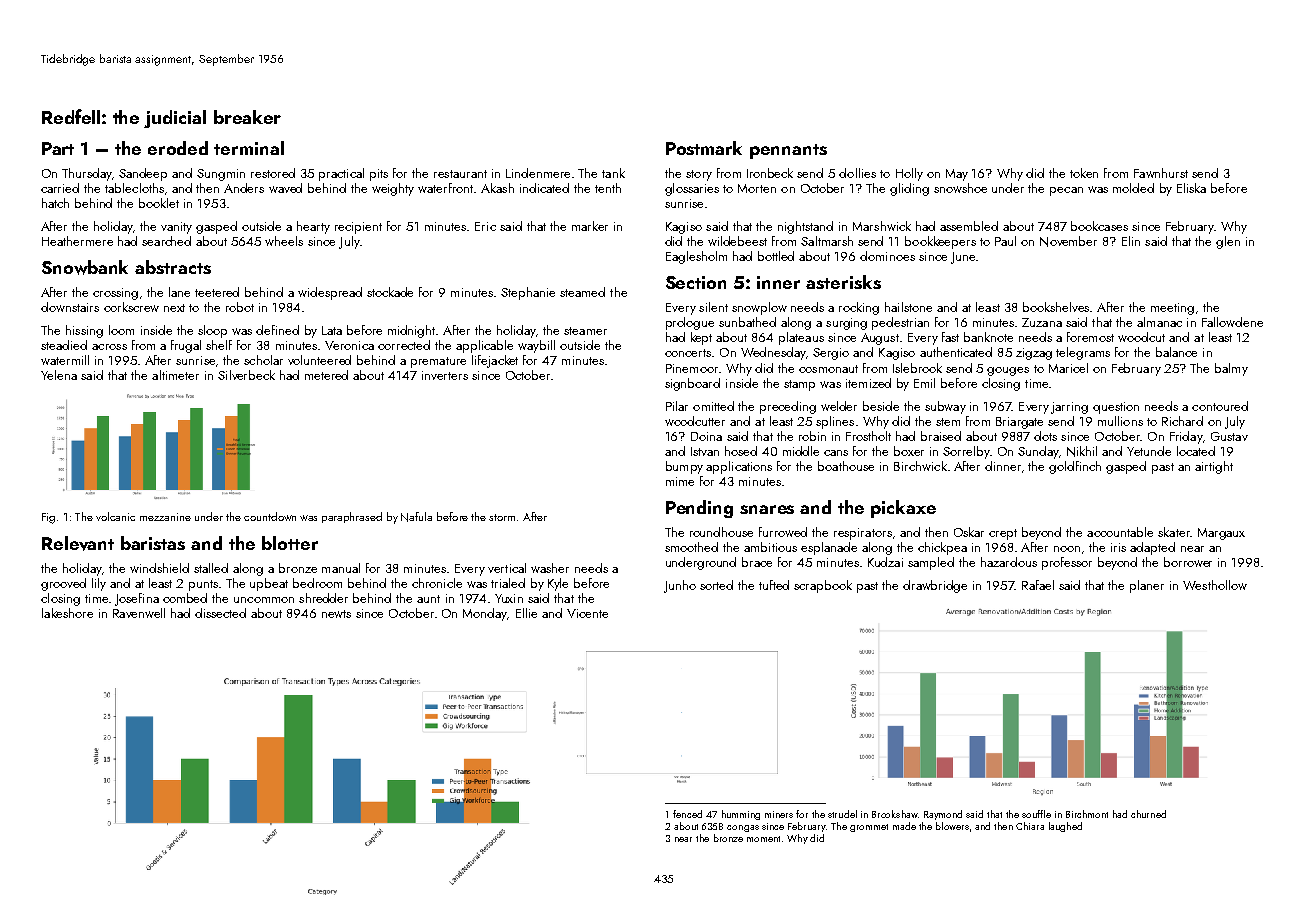 This image has height=924, width=1308. What do you see at coordinates (67, 613) in the image?
I see `lakeshore` at bounding box center [67, 613].
